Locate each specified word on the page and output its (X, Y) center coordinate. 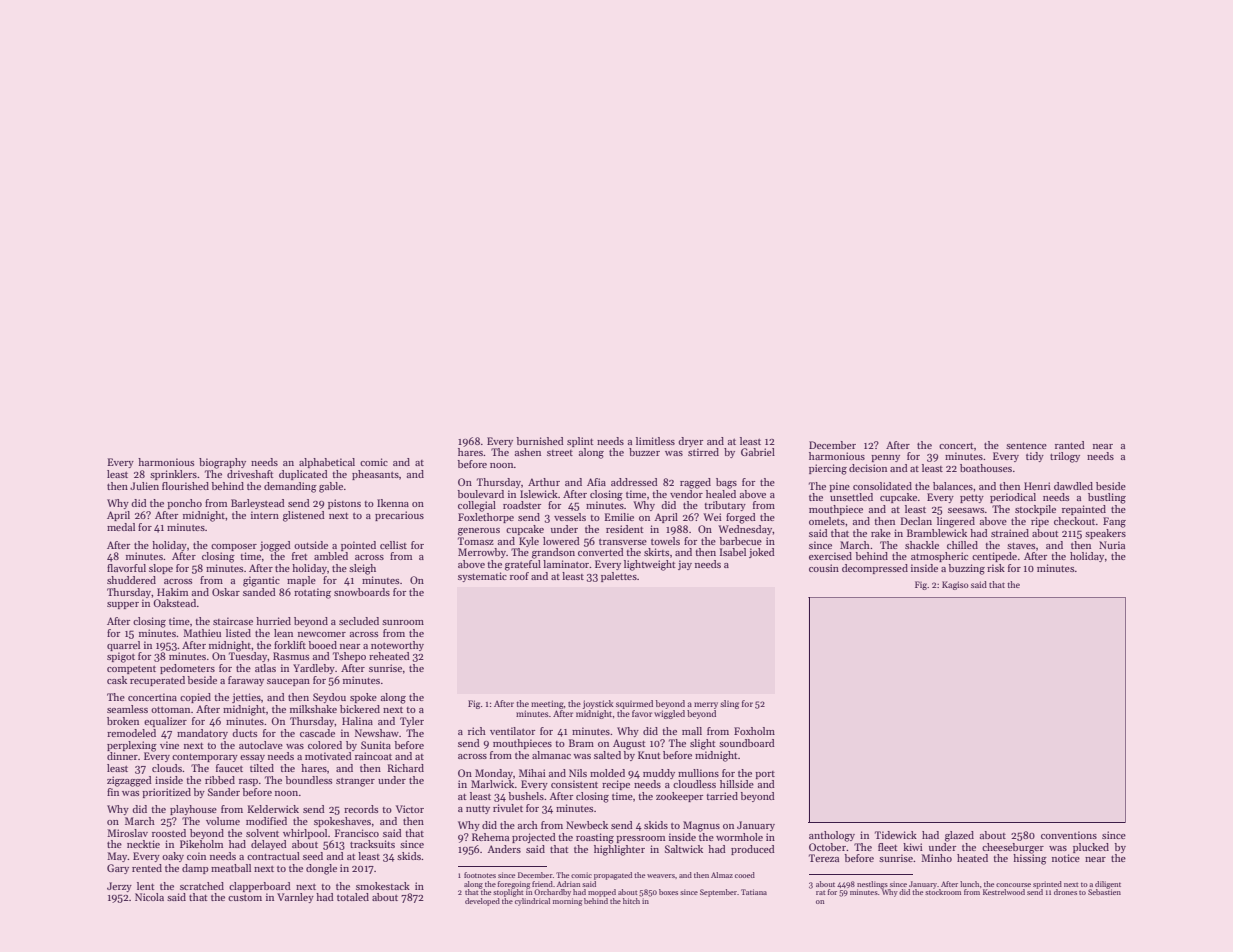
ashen (528, 452)
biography (222, 463)
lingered (956, 522)
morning (567, 902)
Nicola (149, 897)
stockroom (943, 892)
